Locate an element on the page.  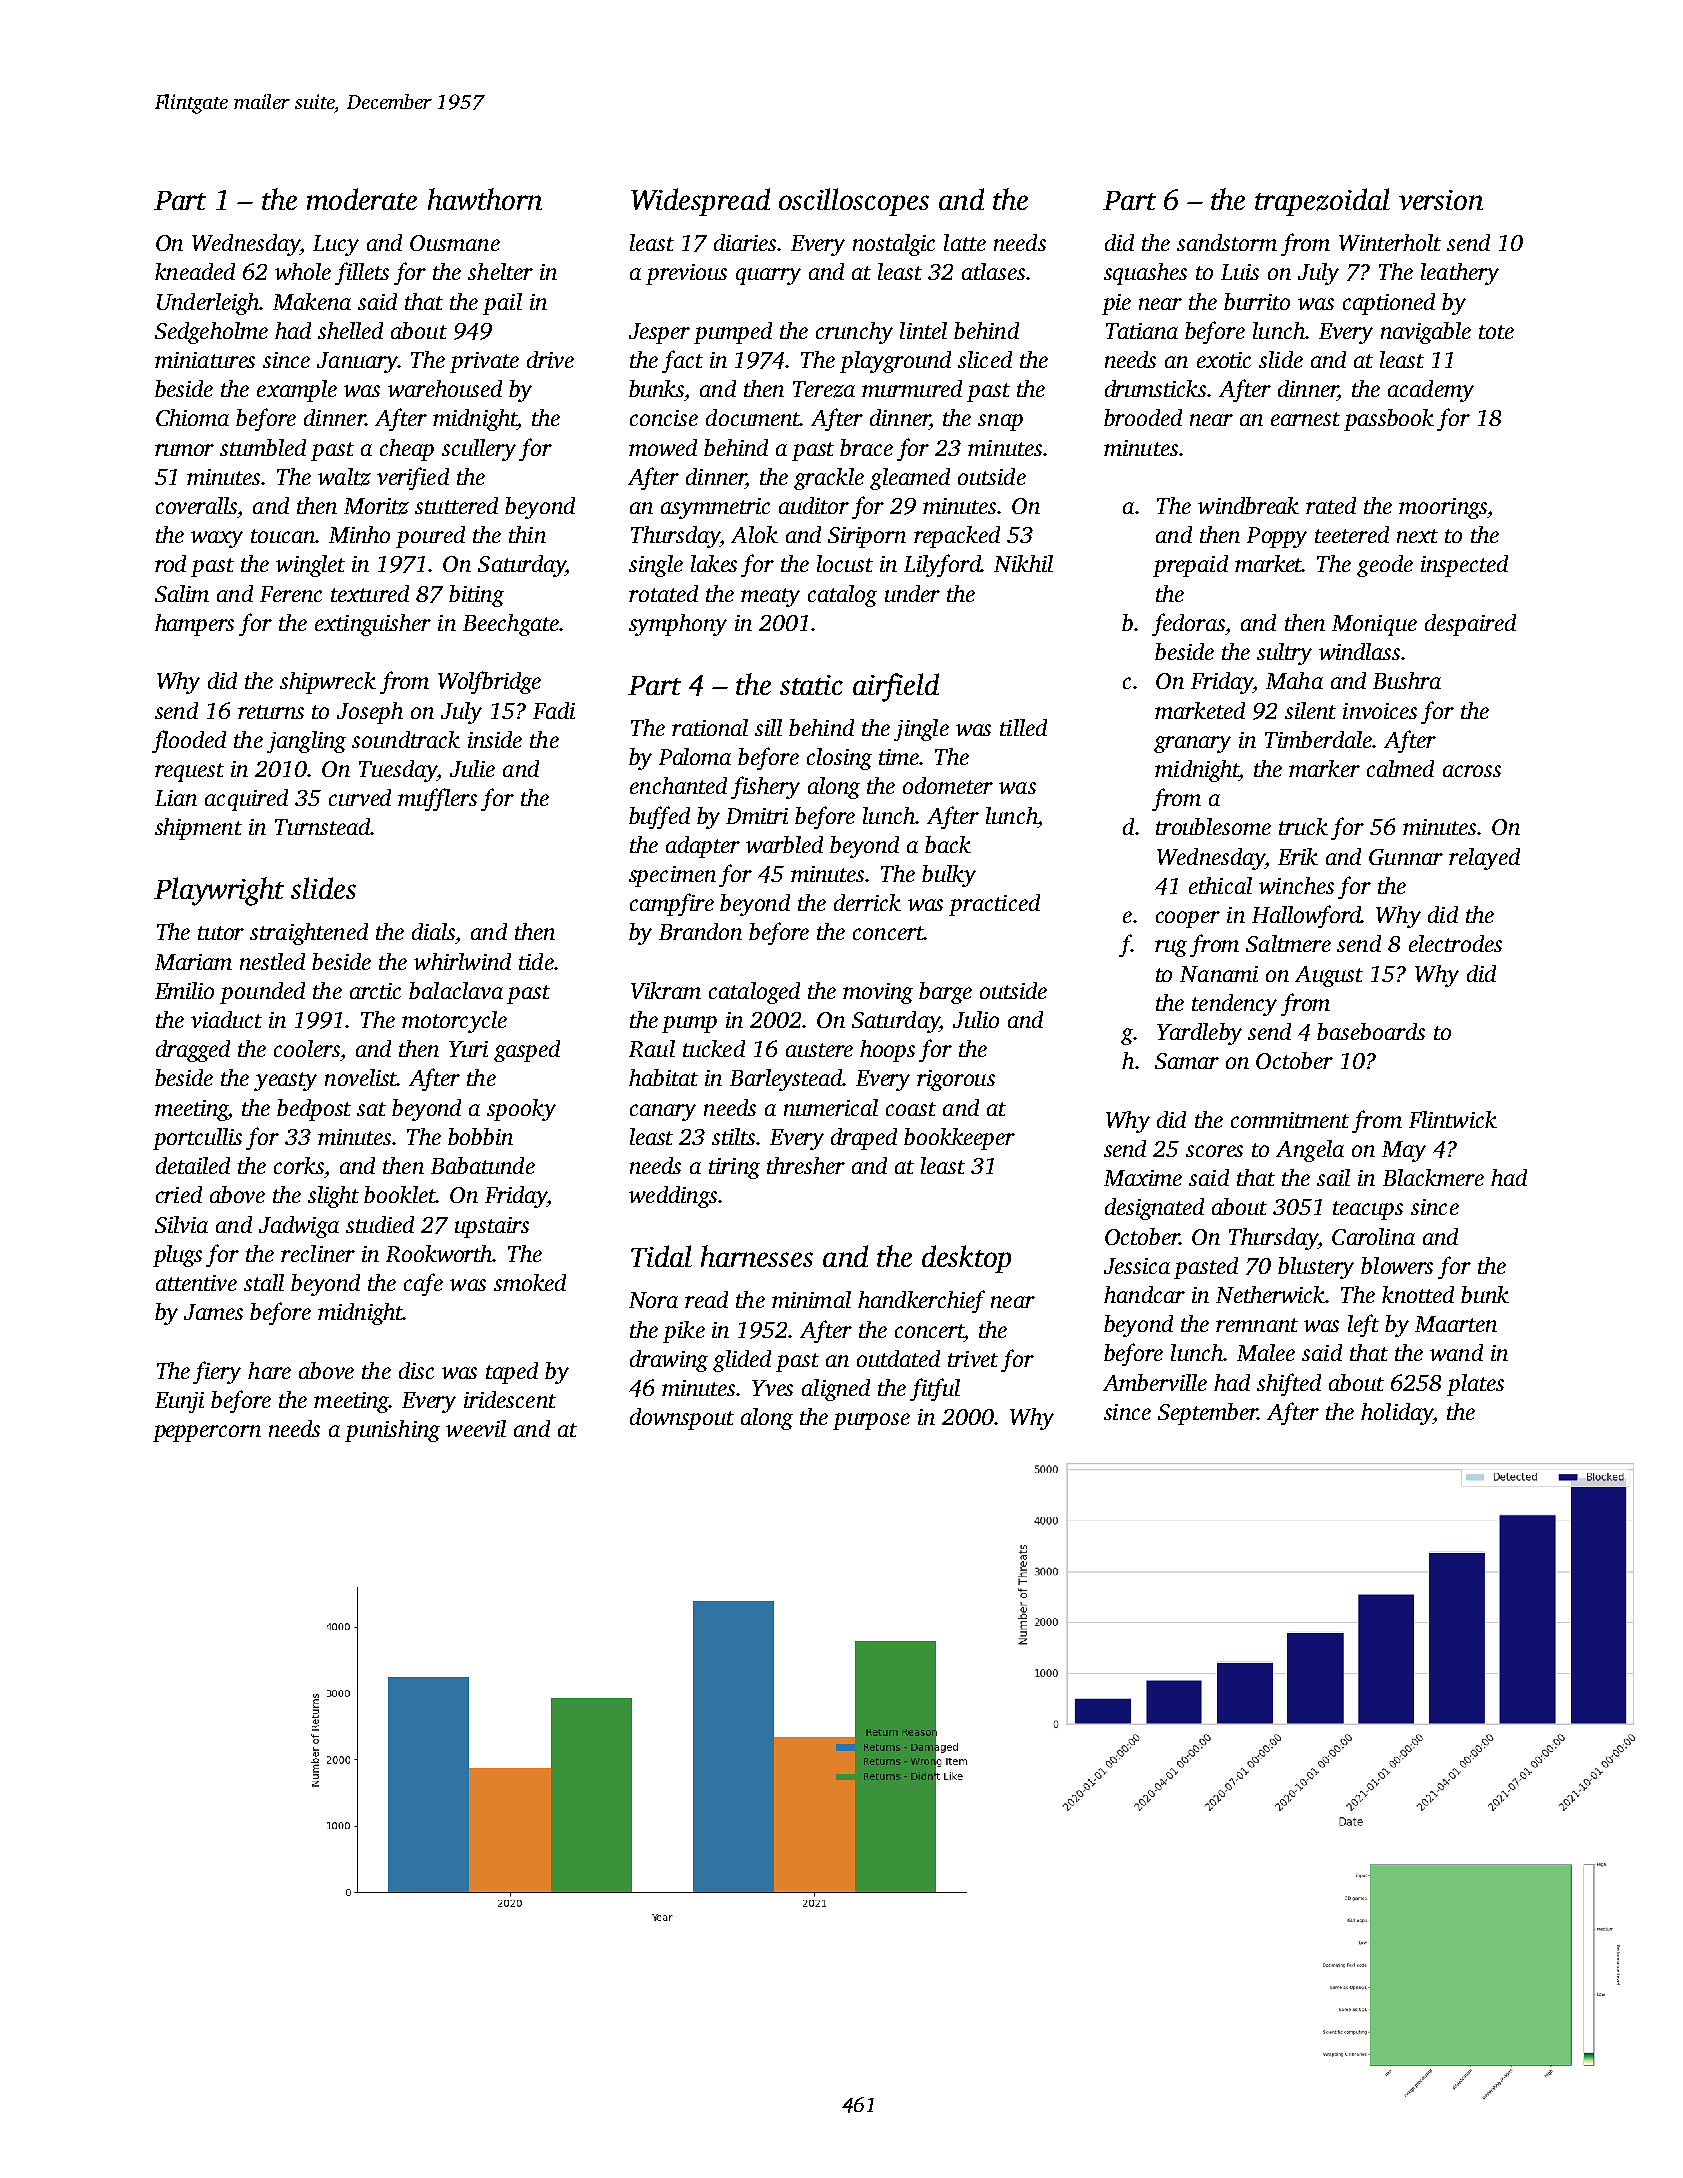
draped is located at coordinates (864, 1139).
